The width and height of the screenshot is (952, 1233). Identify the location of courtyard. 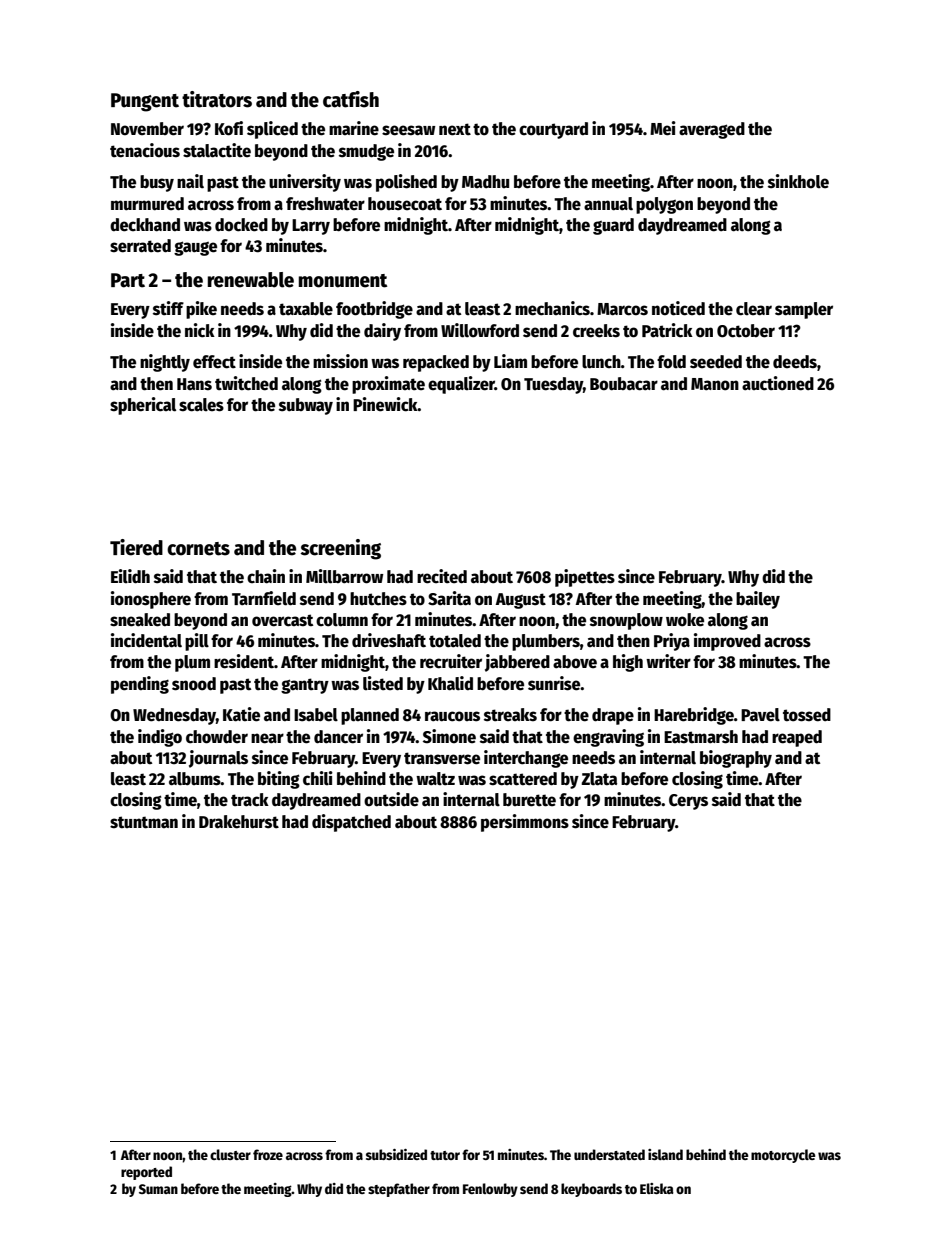
(553, 130).
